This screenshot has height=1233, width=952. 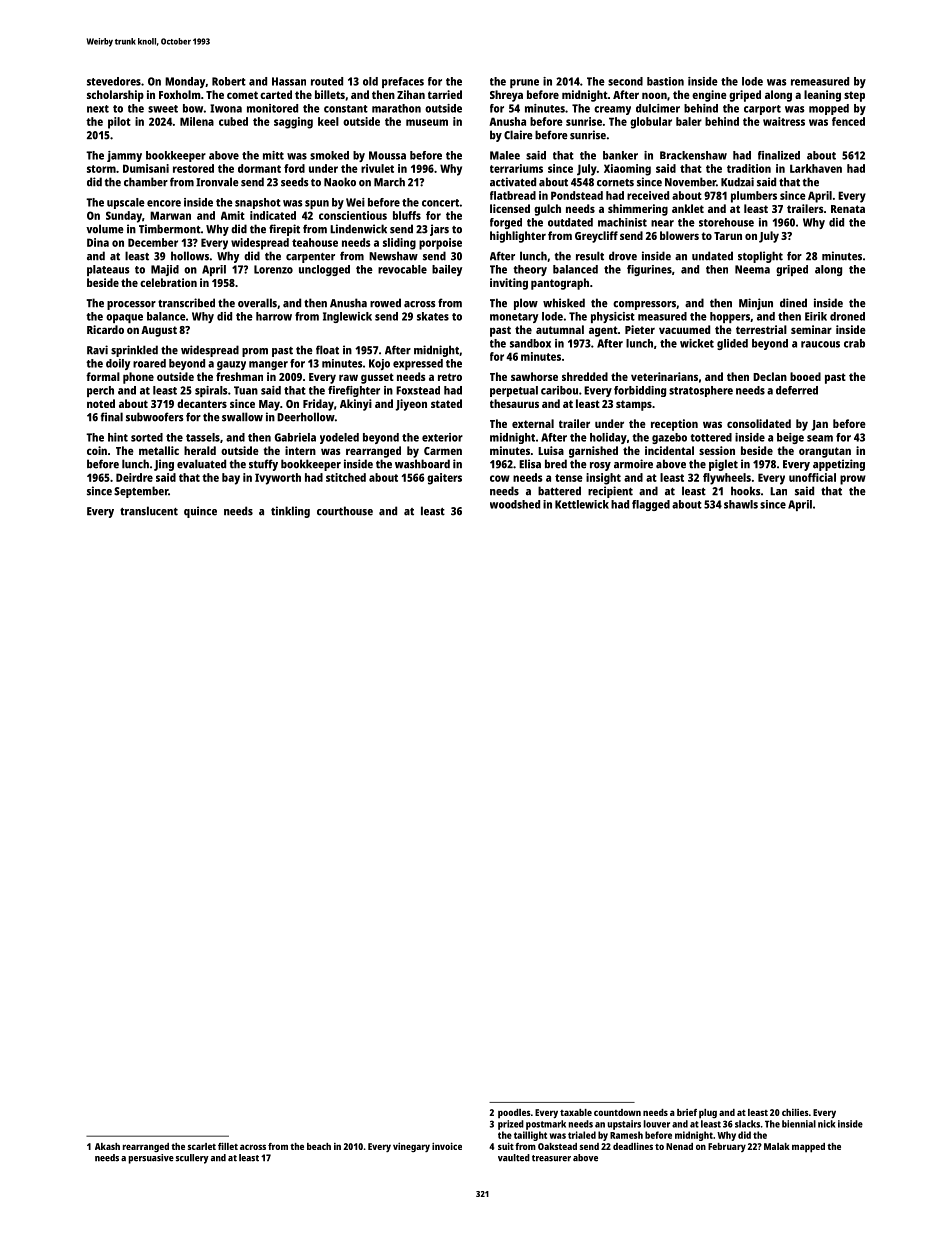 I want to click on Renata, so click(x=848, y=209).
